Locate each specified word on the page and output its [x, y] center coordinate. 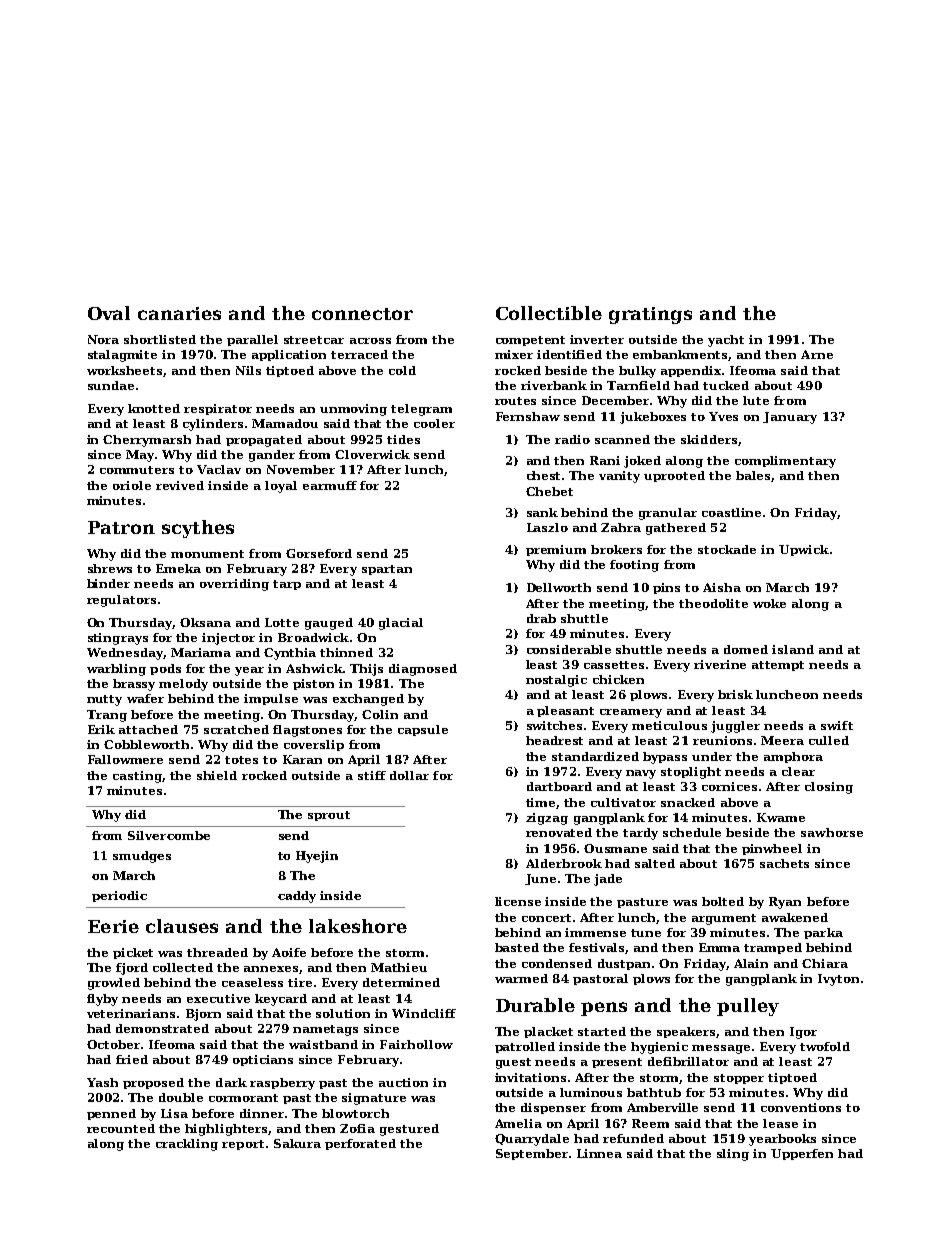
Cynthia [290, 654]
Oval [109, 313]
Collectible [549, 313]
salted [655, 863]
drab [541, 618]
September [532, 1154]
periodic [119, 896]
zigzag [547, 819]
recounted [121, 1128]
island [793, 649]
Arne [817, 354]
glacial [401, 624]
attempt [778, 666]
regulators [121, 601]
